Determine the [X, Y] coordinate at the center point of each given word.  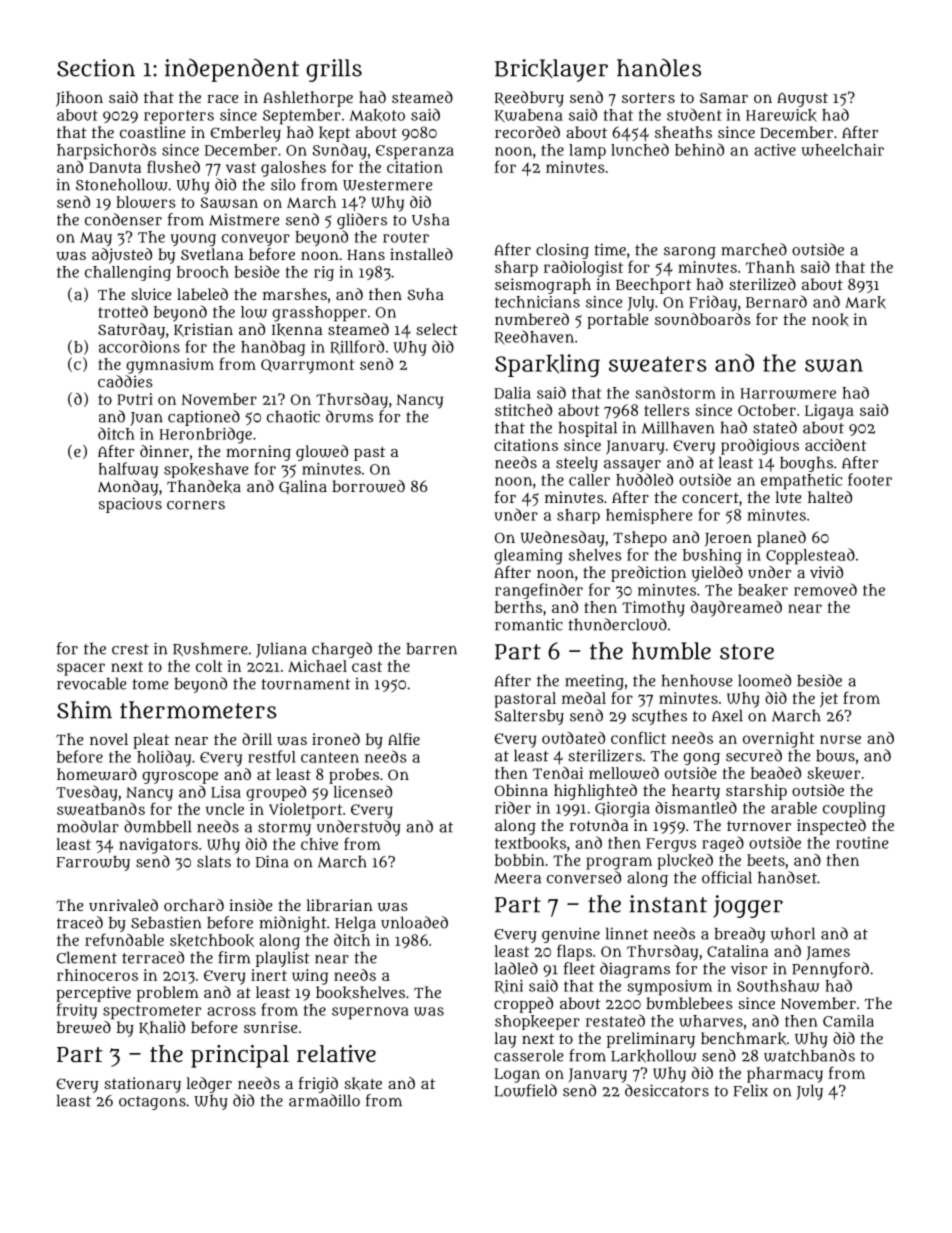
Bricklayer [551, 70]
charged [342, 650]
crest [130, 649]
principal [240, 1056]
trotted [123, 311]
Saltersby [529, 717]
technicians [537, 302]
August [802, 99]
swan [834, 365]
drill [257, 739]
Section [96, 68]
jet [829, 699]
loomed [764, 680]
